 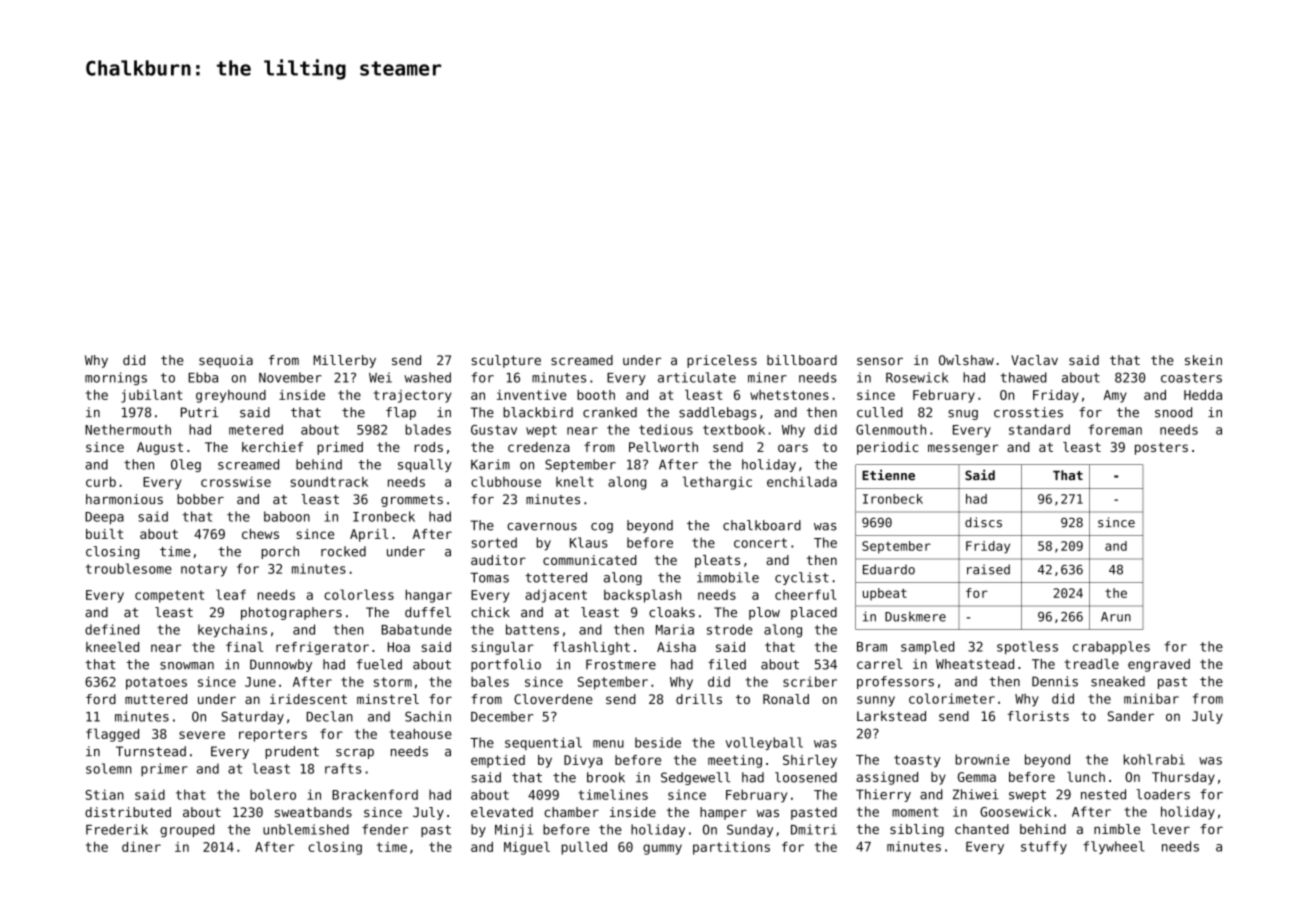 What do you see at coordinates (152, 396) in the screenshot?
I see `jubilant` at bounding box center [152, 396].
